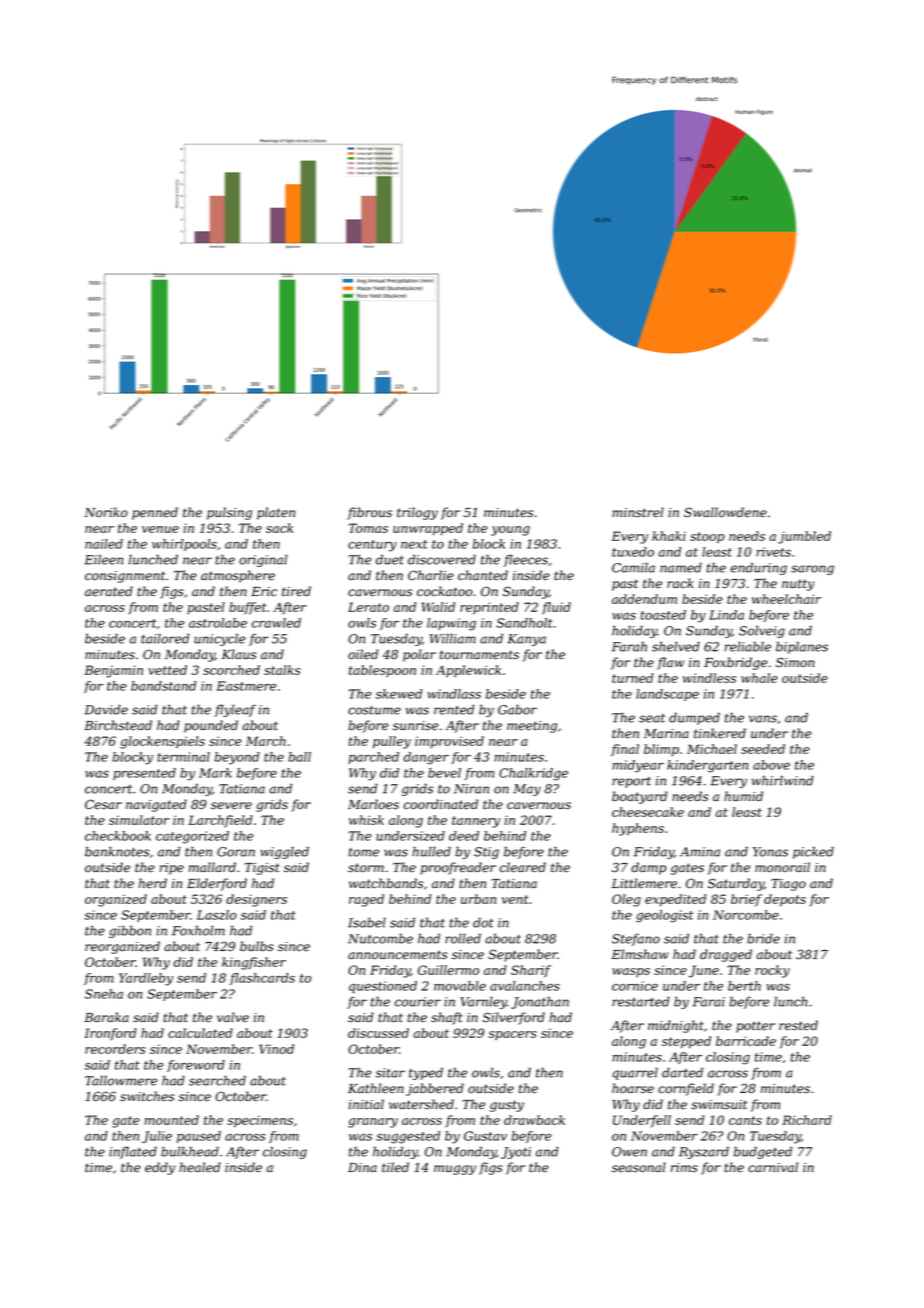  Describe the element at coordinates (144, 774) in the image. I see `presented` at that location.
